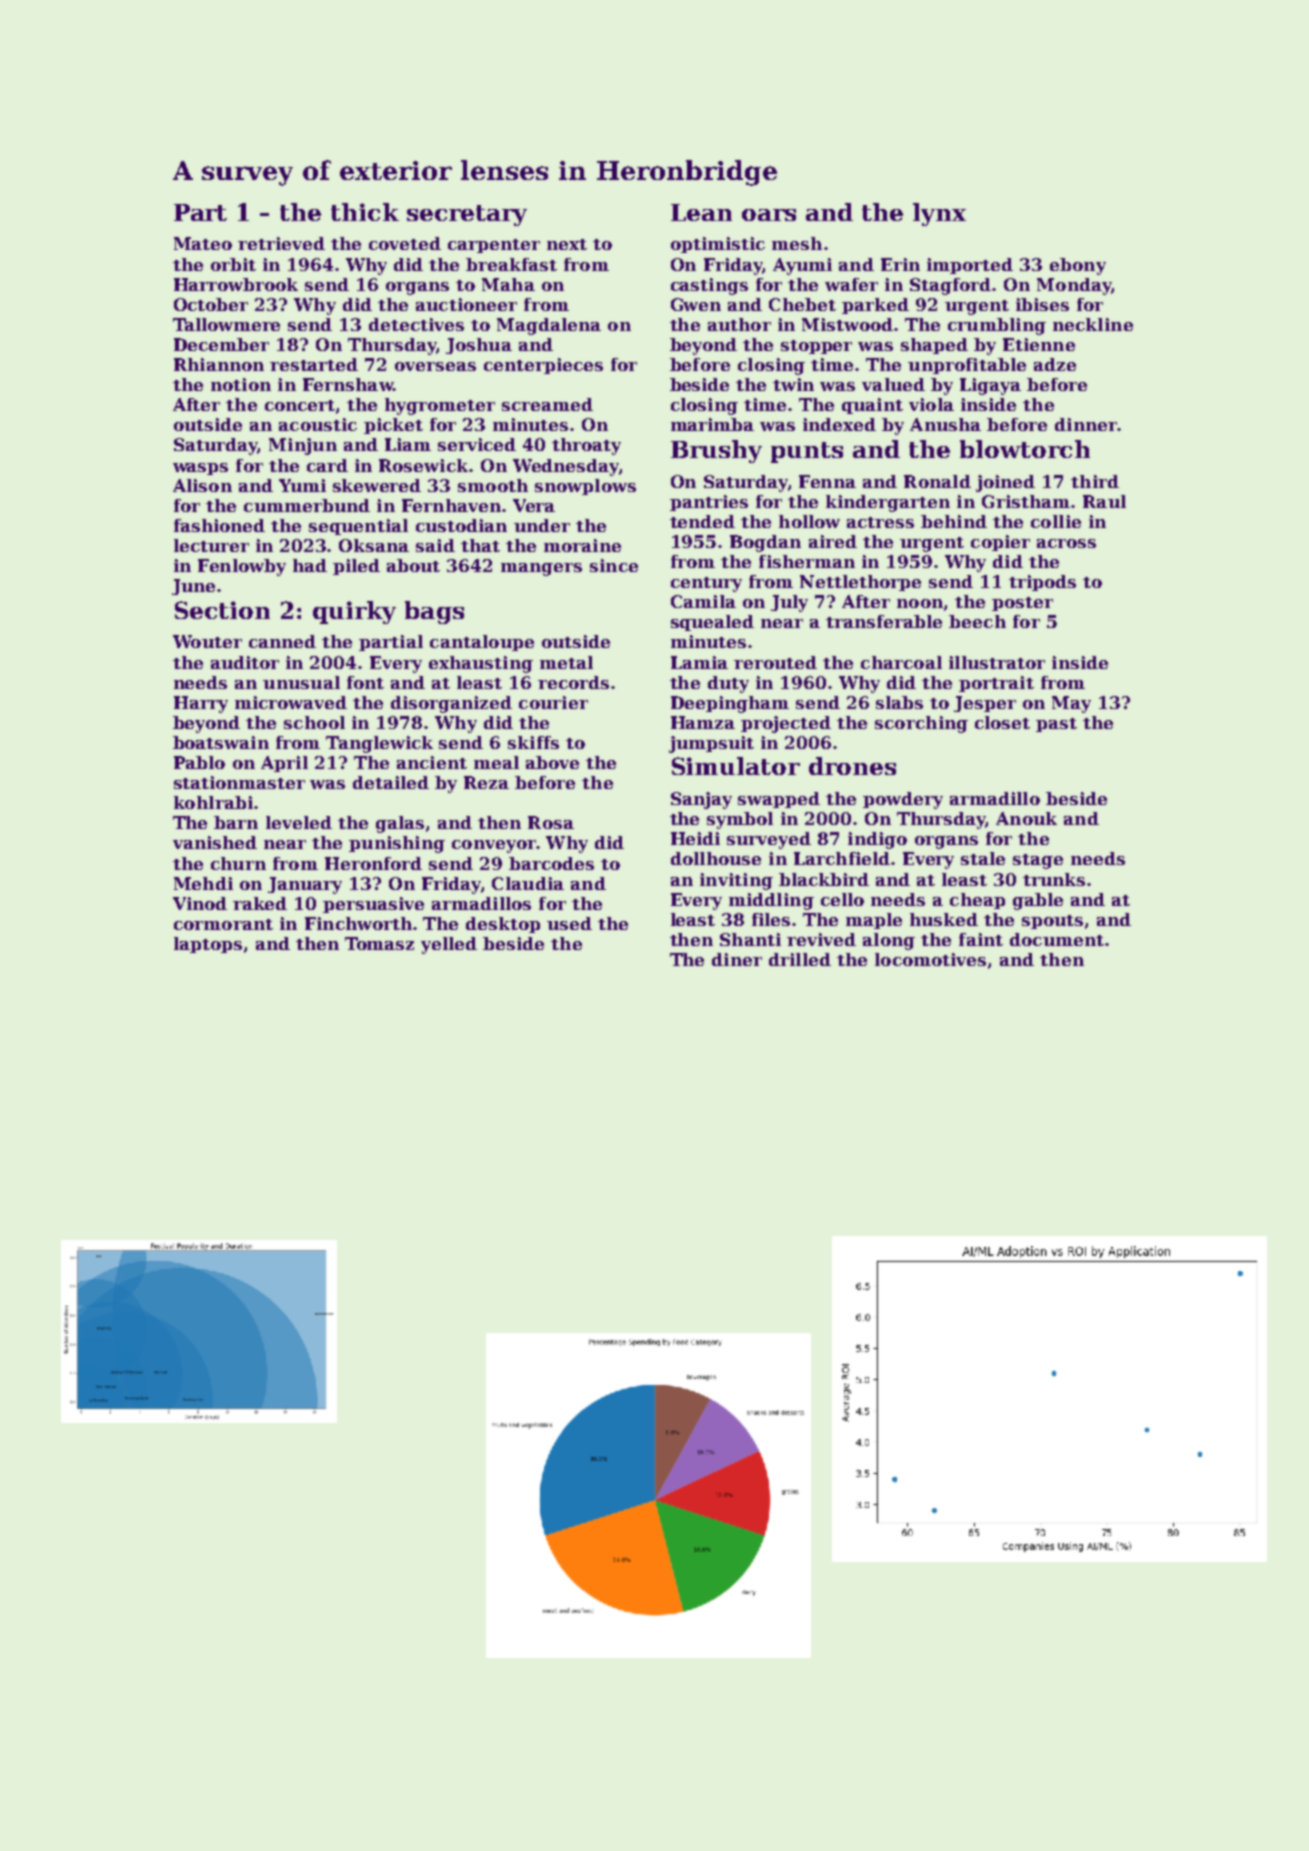 This screenshot has height=1851, width=1309. What do you see at coordinates (939, 214) in the screenshot?
I see `lynx` at bounding box center [939, 214].
